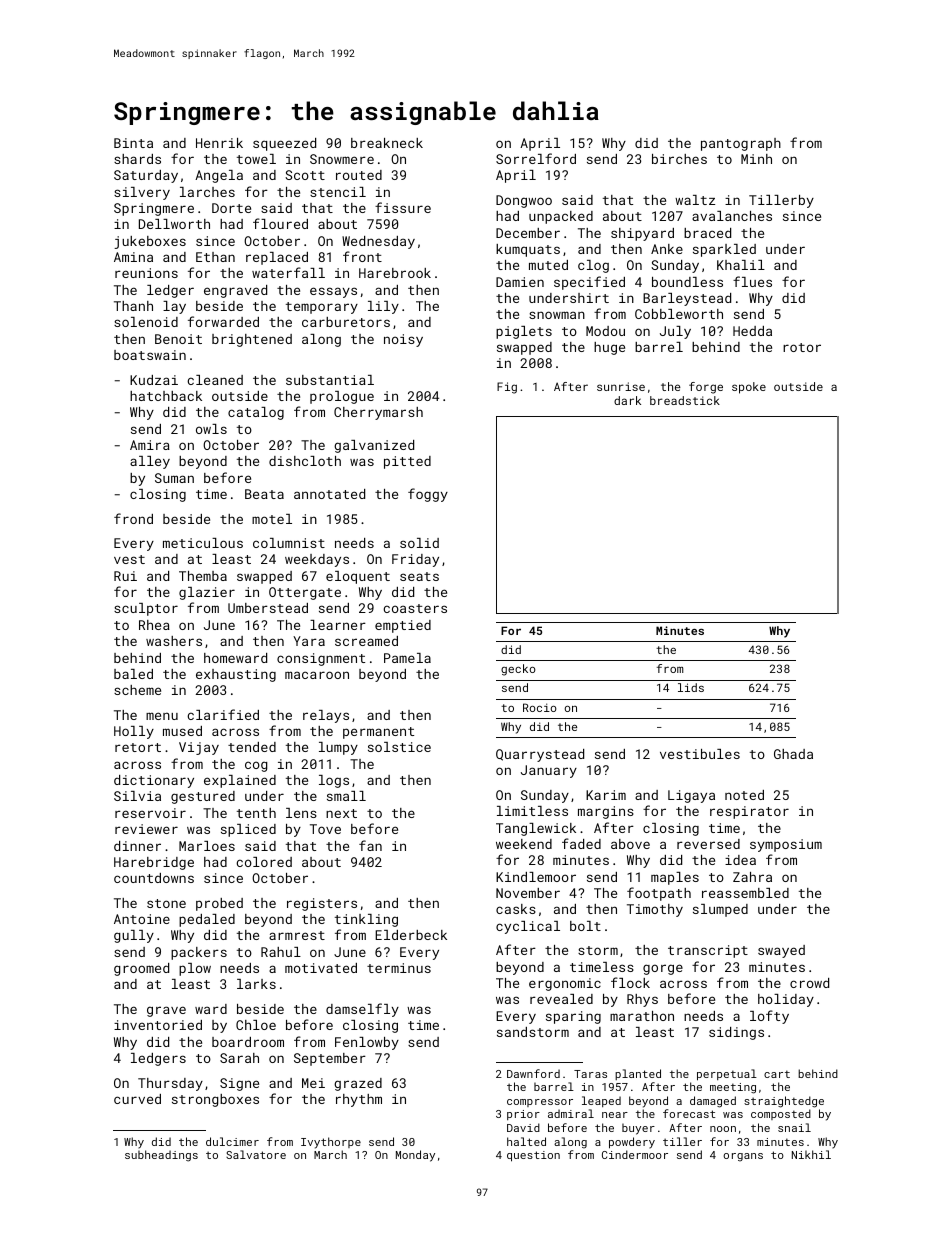 The width and height of the image is (952, 1233). What do you see at coordinates (752, 281) in the image?
I see `flues` at bounding box center [752, 281].
